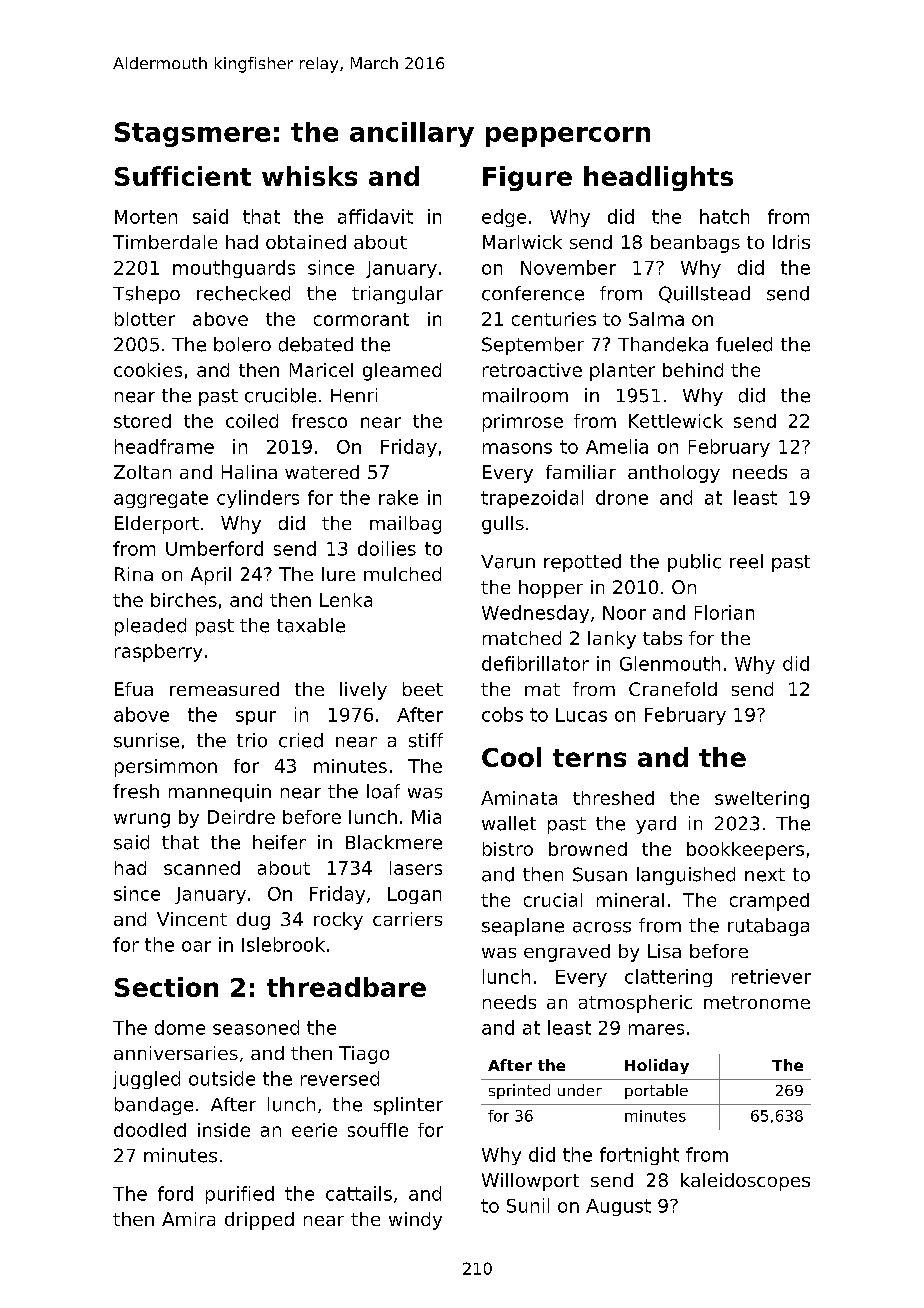  I want to click on Varun, so click(508, 562).
